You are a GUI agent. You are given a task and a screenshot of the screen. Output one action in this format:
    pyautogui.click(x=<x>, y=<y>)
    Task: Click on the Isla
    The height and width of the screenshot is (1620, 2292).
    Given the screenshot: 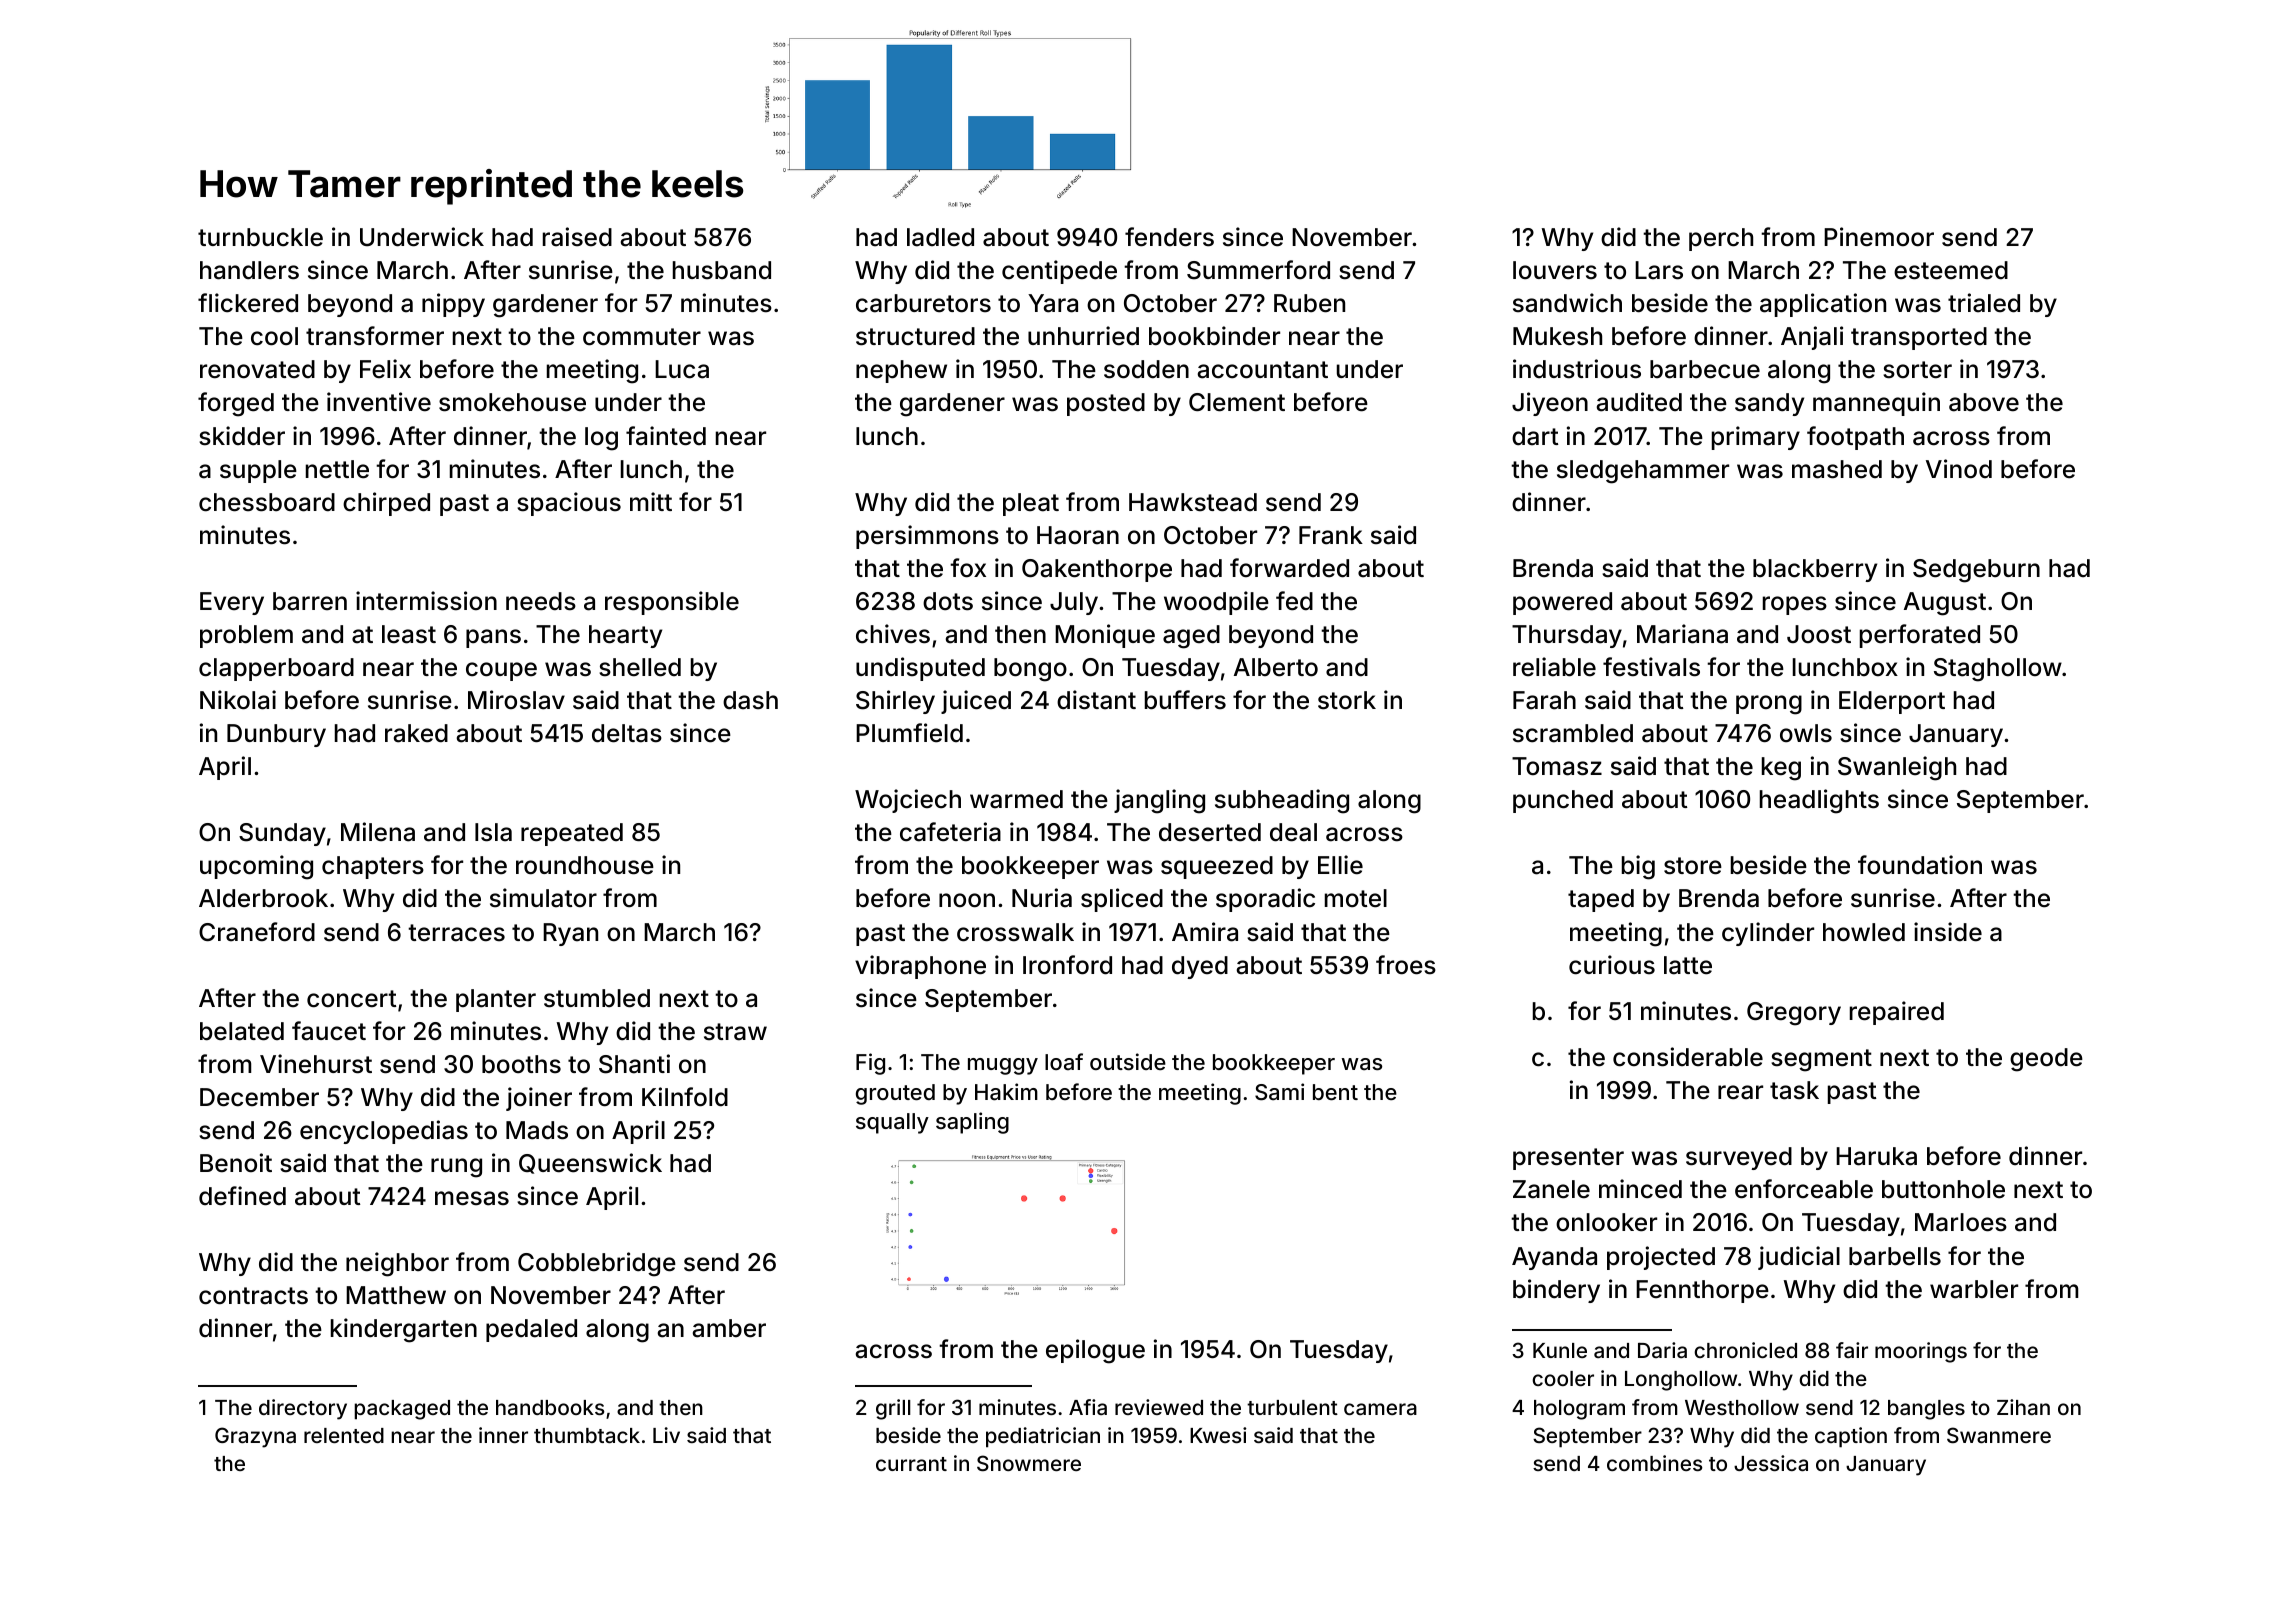 What is the action you would take?
    pyautogui.click(x=493, y=832)
